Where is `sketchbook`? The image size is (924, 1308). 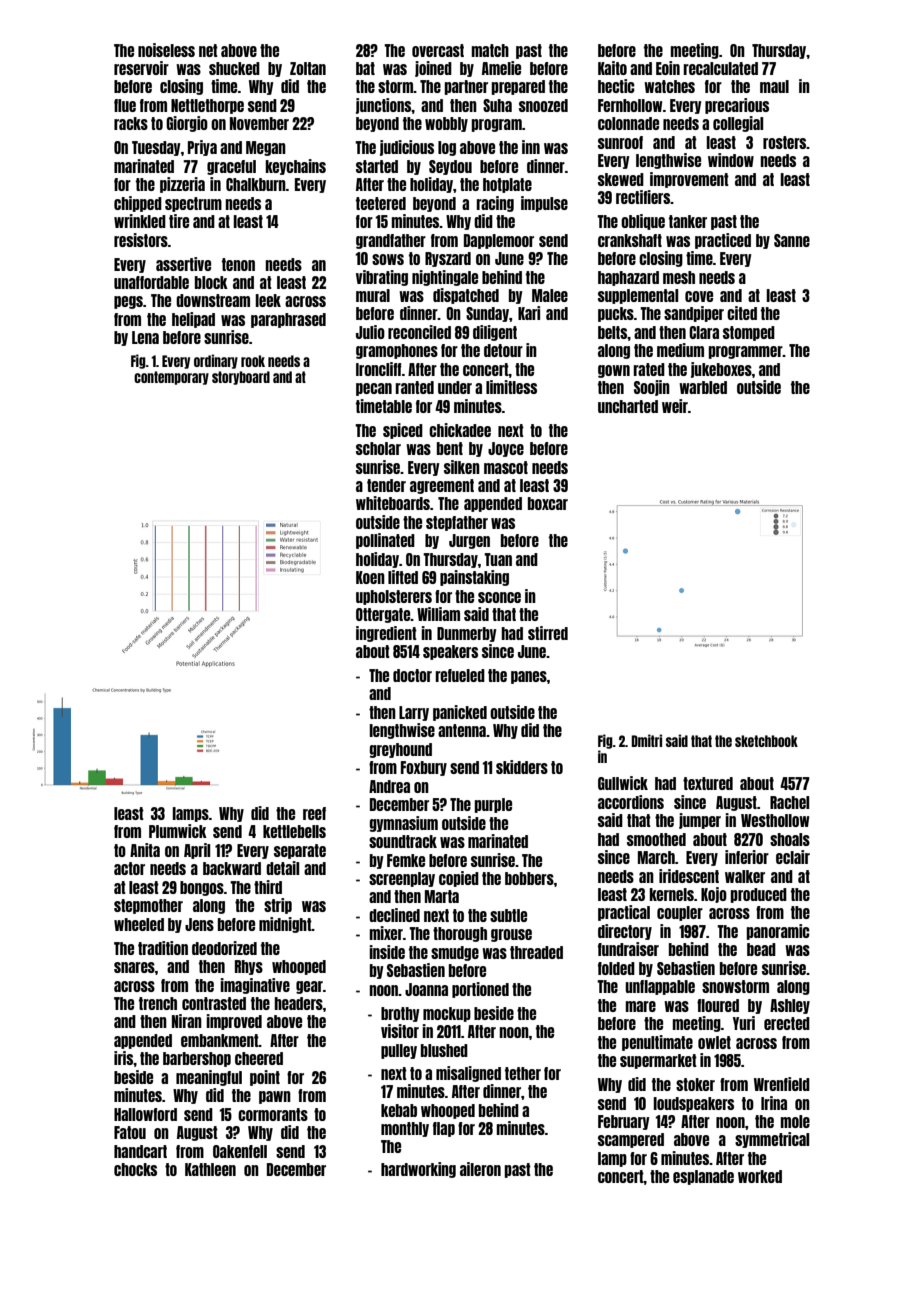
sketchbook is located at coordinates (766, 741).
